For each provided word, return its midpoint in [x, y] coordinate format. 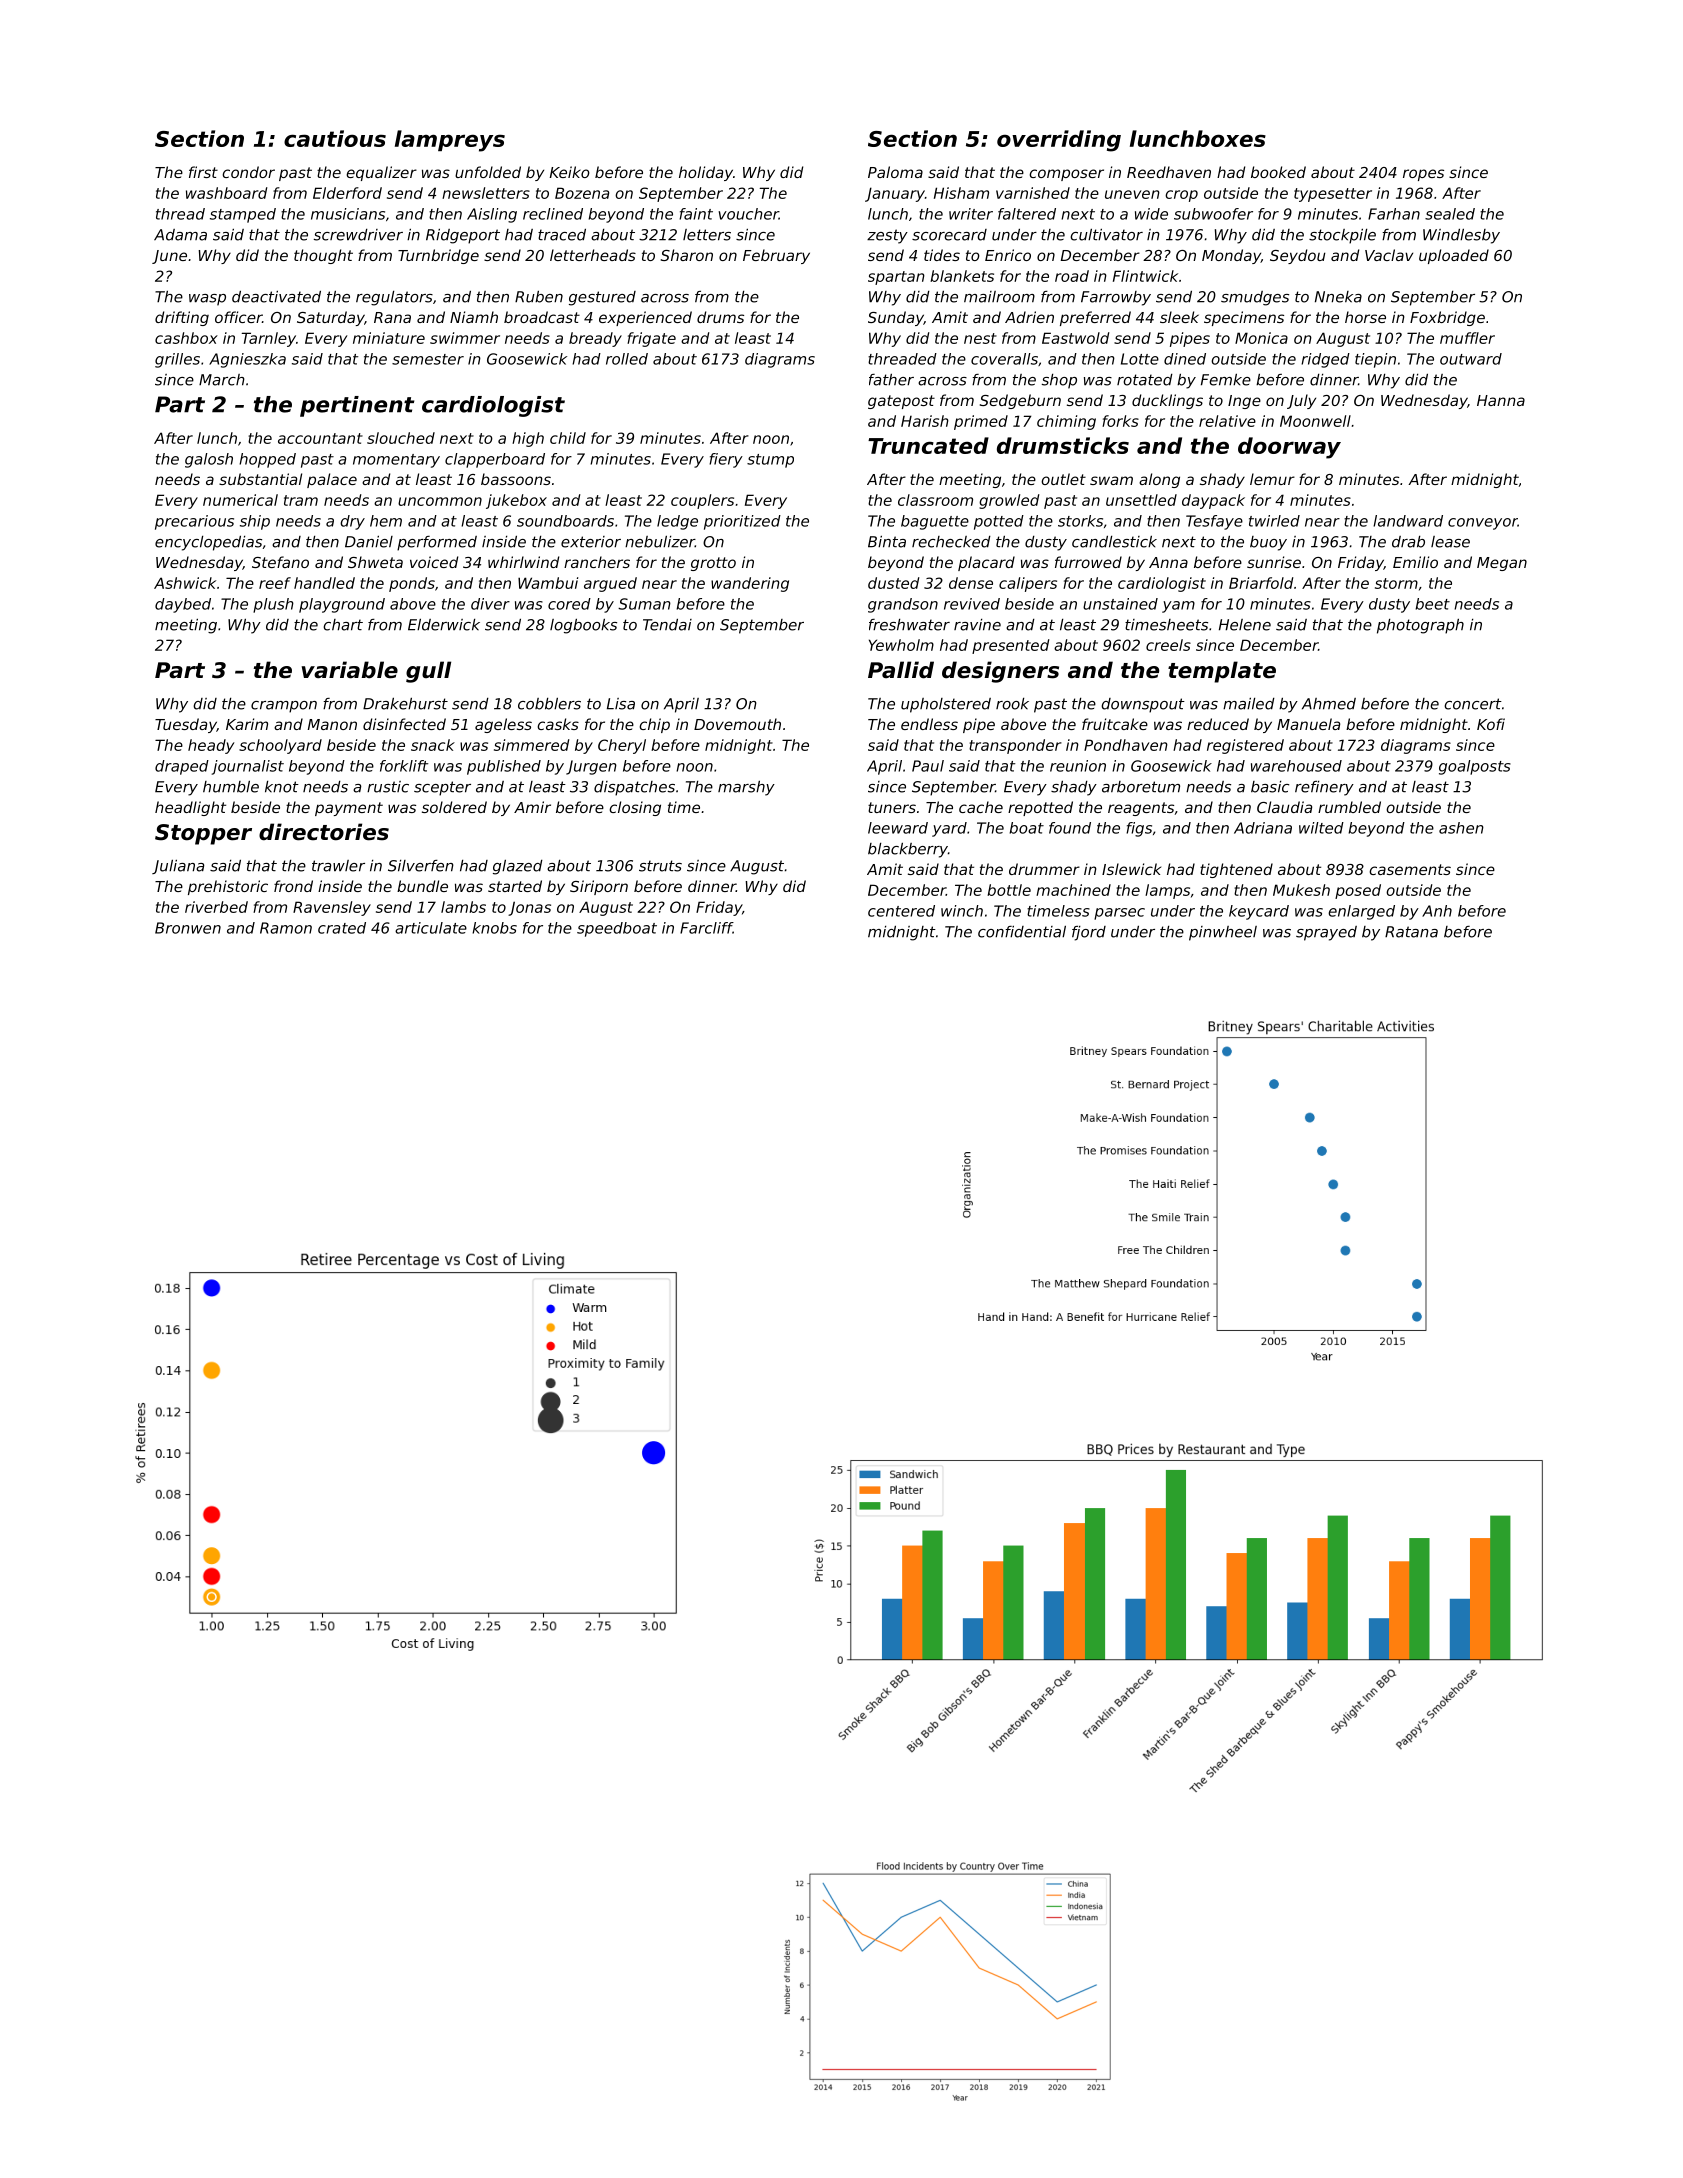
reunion [1078, 766]
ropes [1423, 175]
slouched [401, 438]
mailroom [999, 297]
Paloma [895, 172]
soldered [454, 807]
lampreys [450, 141]
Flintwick [1145, 276]
